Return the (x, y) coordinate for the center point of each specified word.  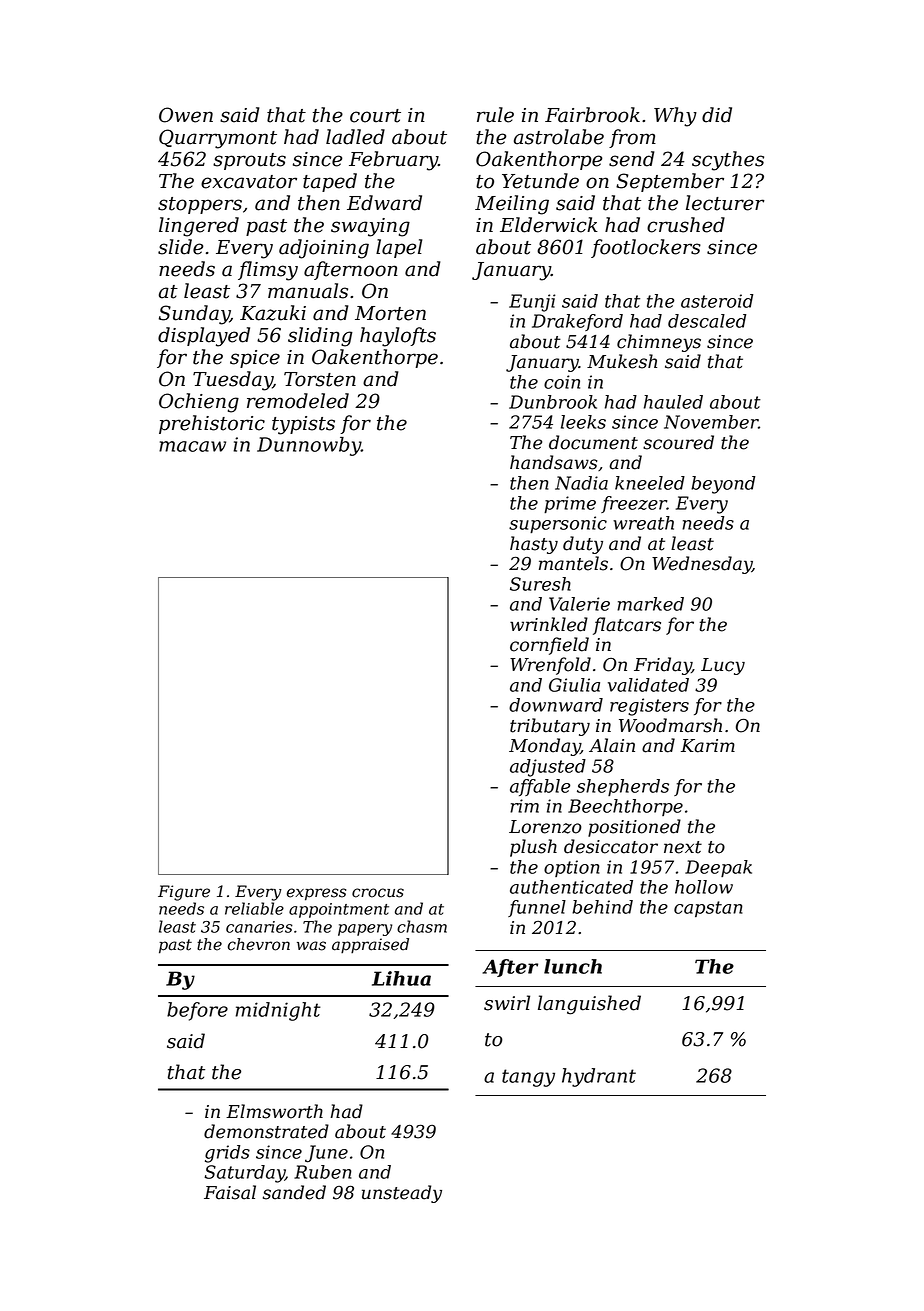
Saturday (244, 1174)
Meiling (512, 205)
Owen (186, 115)
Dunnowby (309, 446)
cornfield (549, 646)
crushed (686, 225)
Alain (612, 745)
